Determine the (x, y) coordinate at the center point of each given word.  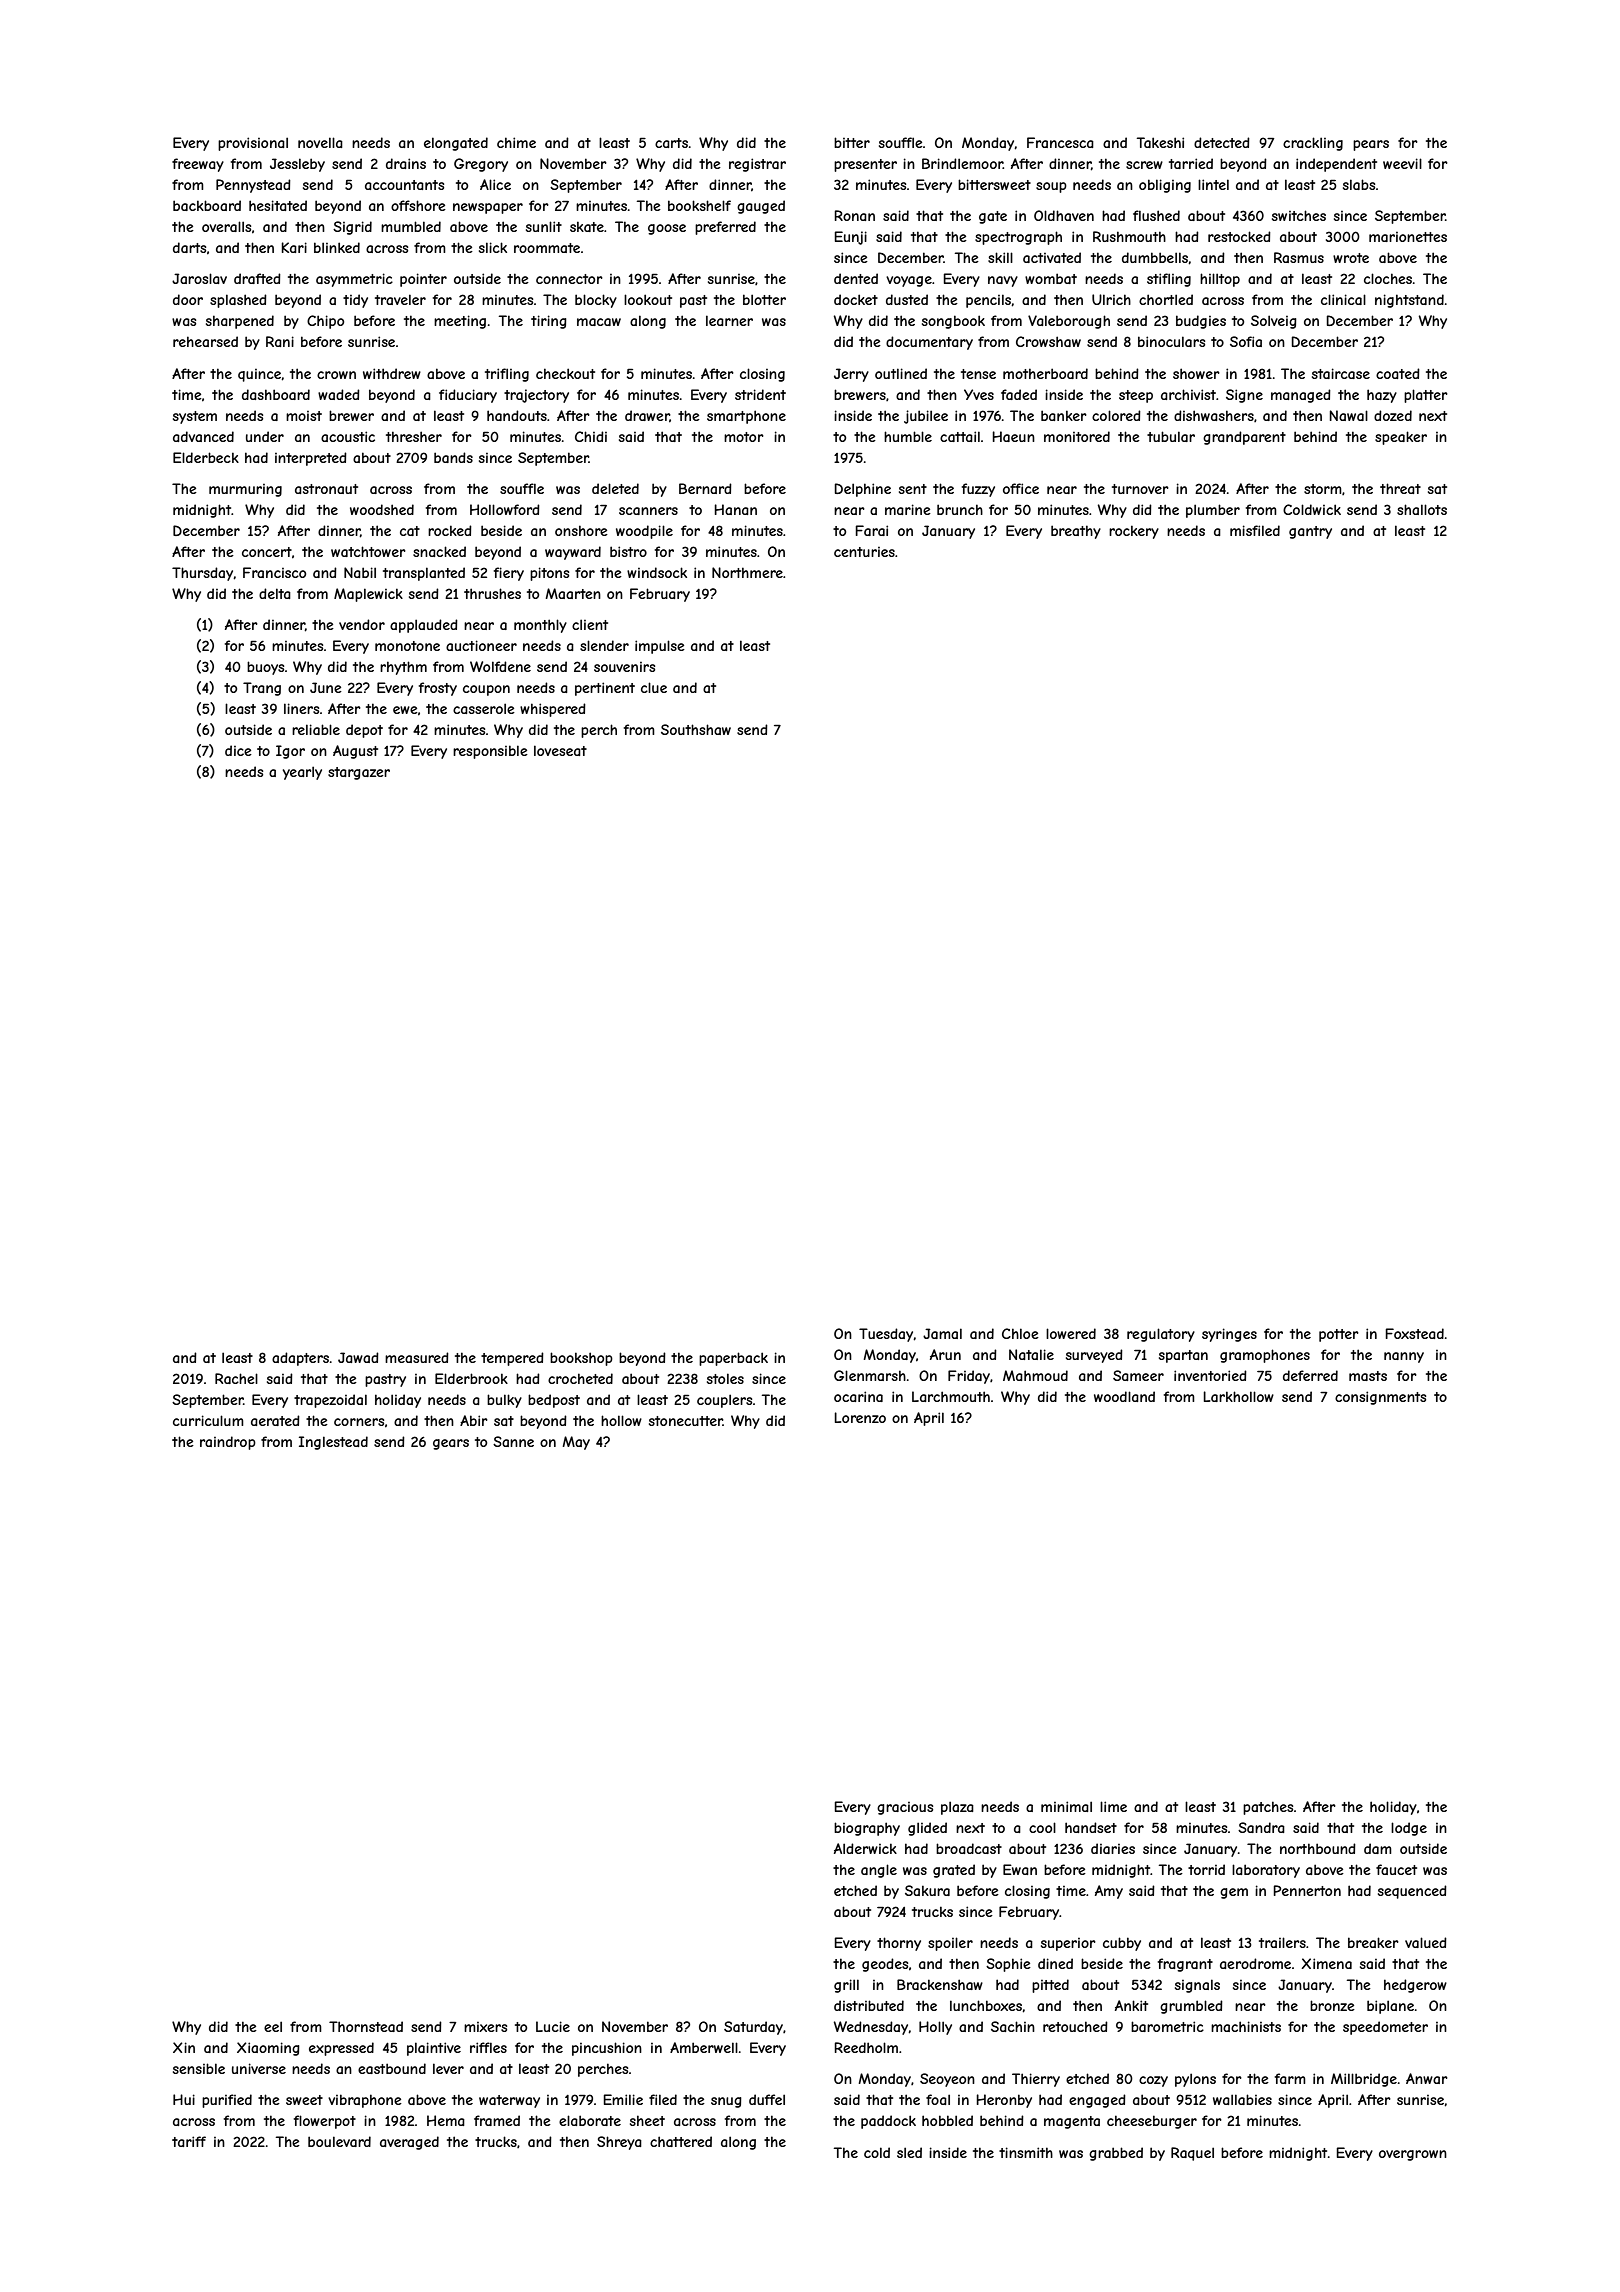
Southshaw (696, 729)
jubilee (926, 417)
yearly (302, 773)
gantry (1310, 532)
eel (273, 2026)
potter (1339, 1335)
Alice (495, 184)
